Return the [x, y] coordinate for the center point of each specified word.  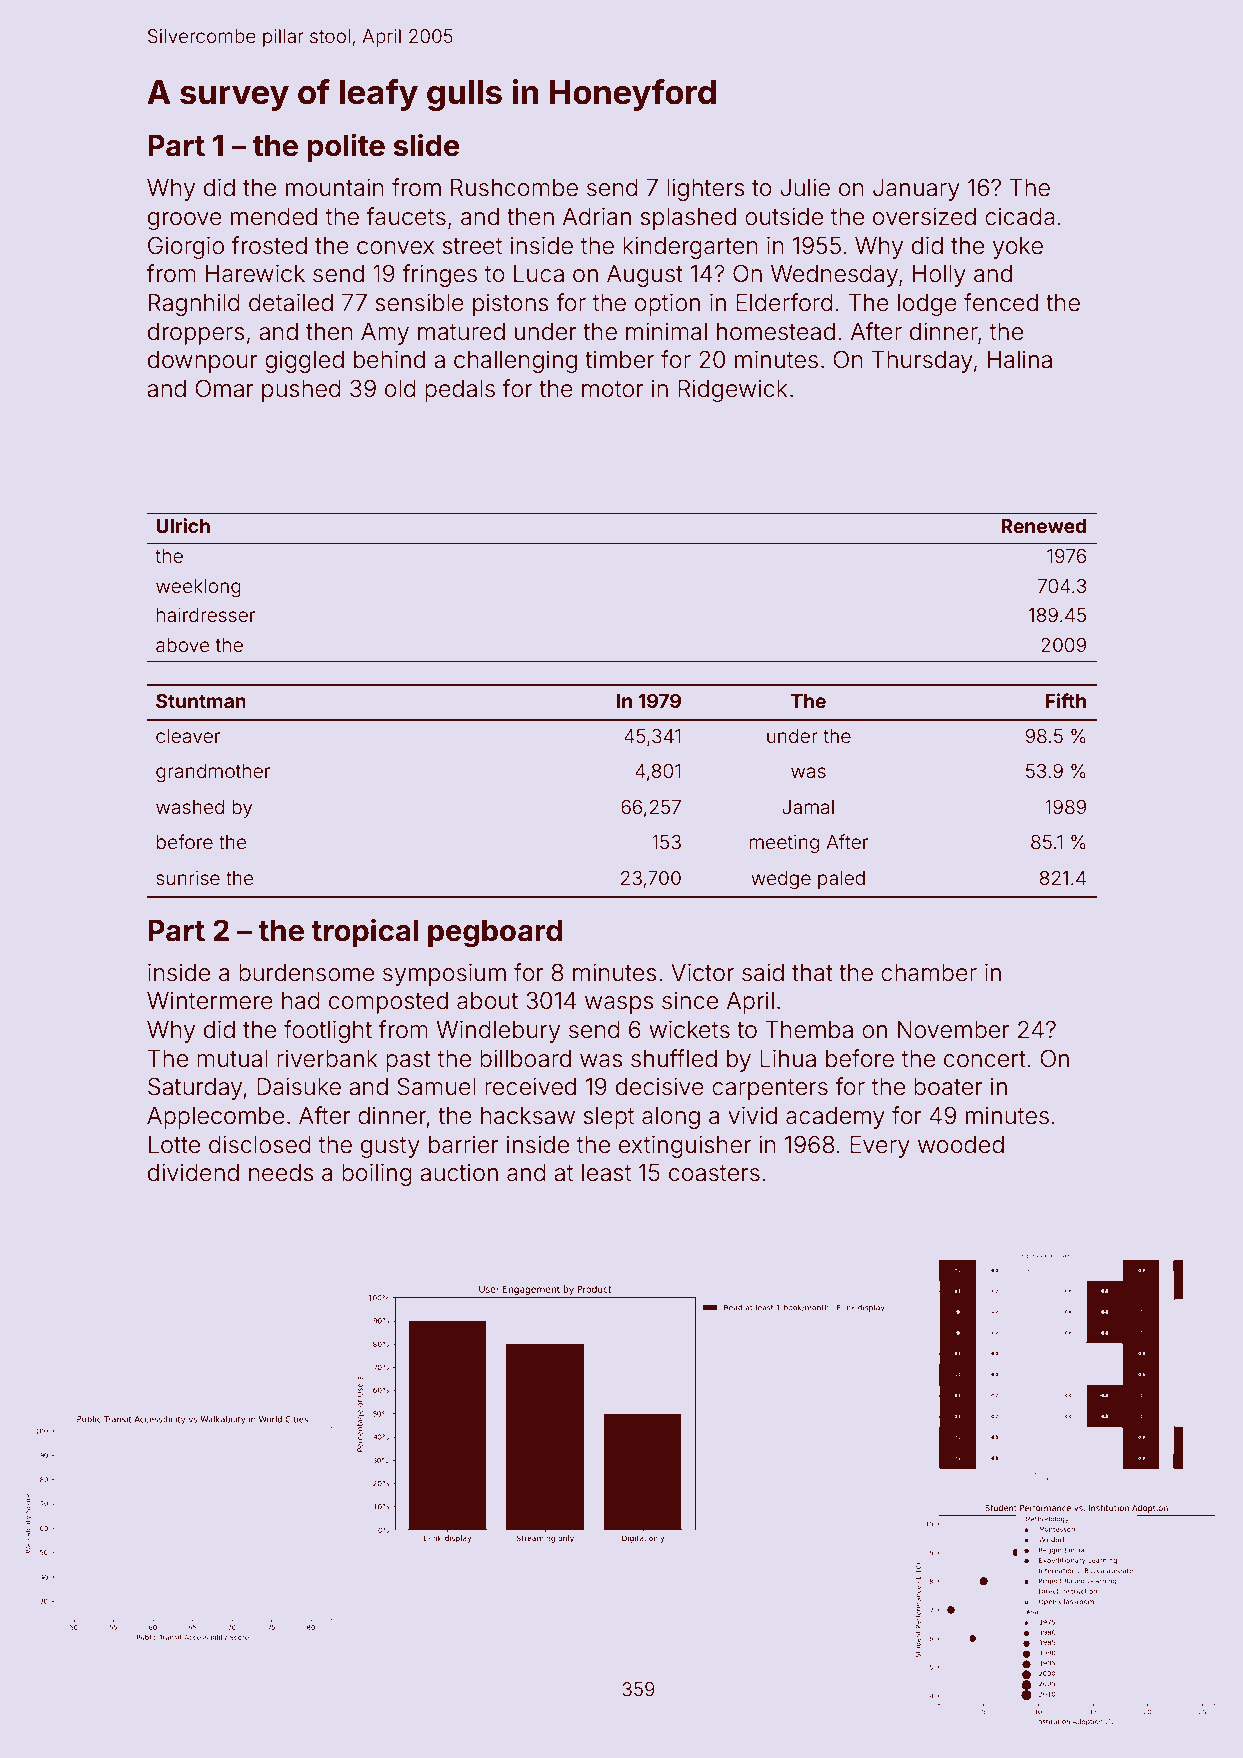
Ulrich [183, 525]
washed [190, 807]
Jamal [808, 807]
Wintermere [210, 1000]
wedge [781, 880]
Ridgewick [733, 390]
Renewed [1043, 526]
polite [346, 147]
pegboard [495, 934]
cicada [1020, 216]
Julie [805, 187]
